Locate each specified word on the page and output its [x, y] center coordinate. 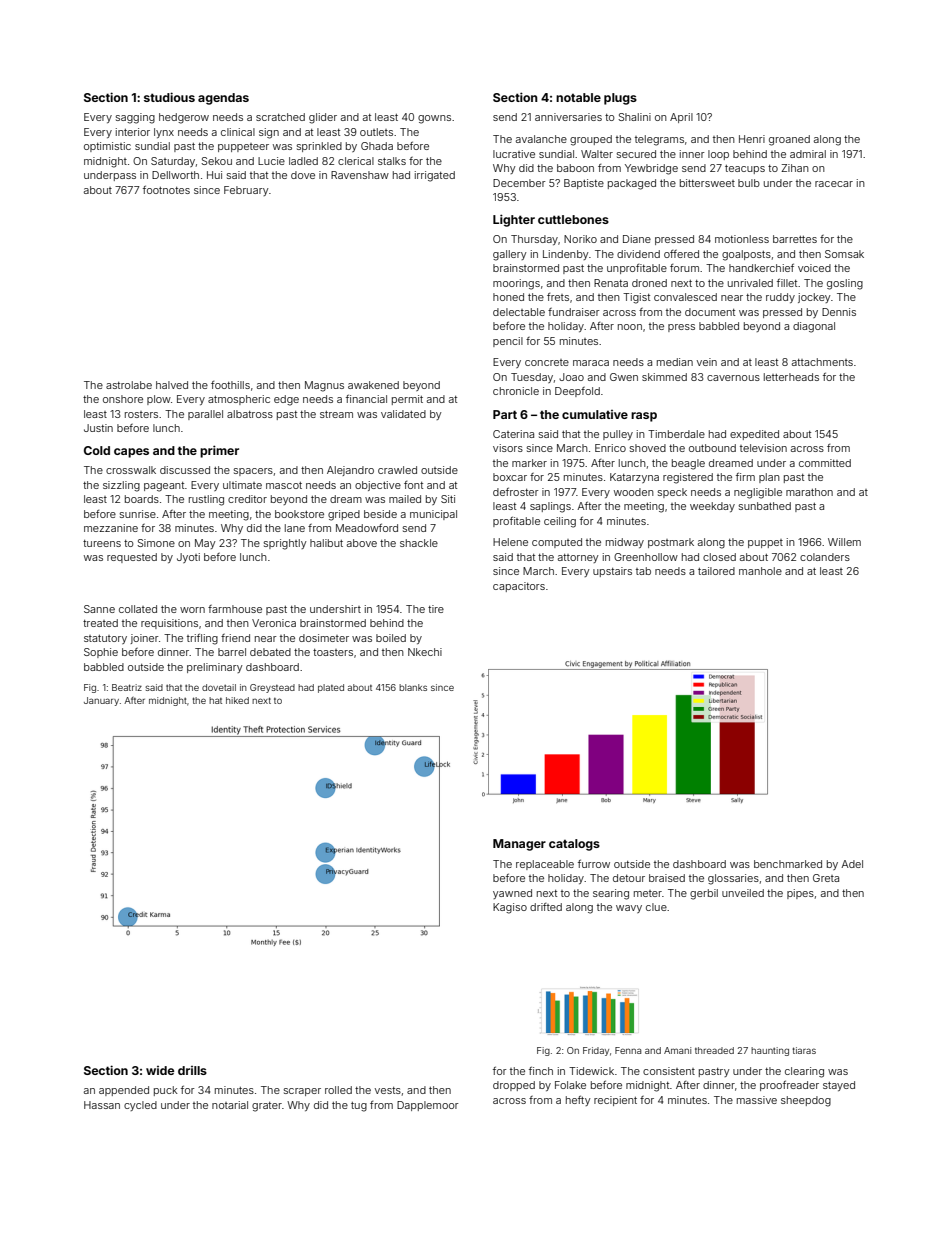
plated [331, 688]
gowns [434, 119]
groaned [789, 140]
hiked [237, 700]
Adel [852, 864]
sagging [135, 118]
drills [192, 1070]
